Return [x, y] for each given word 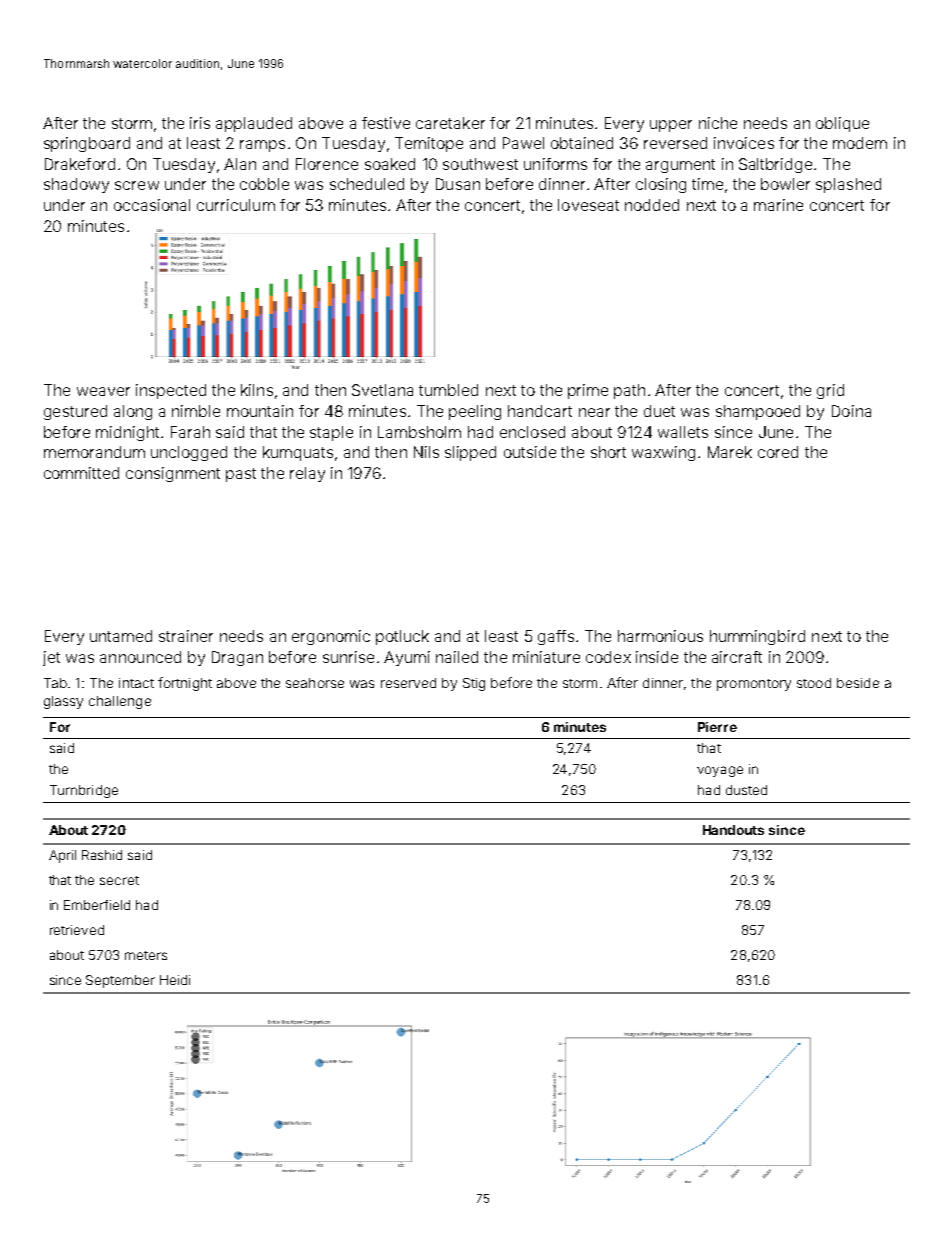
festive [386, 123]
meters [146, 955]
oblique [842, 124]
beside [858, 683]
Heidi [175, 980]
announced [140, 657]
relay [307, 474]
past [241, 475]
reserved [408, 683]
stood [814, 683]
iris [200, 123]
